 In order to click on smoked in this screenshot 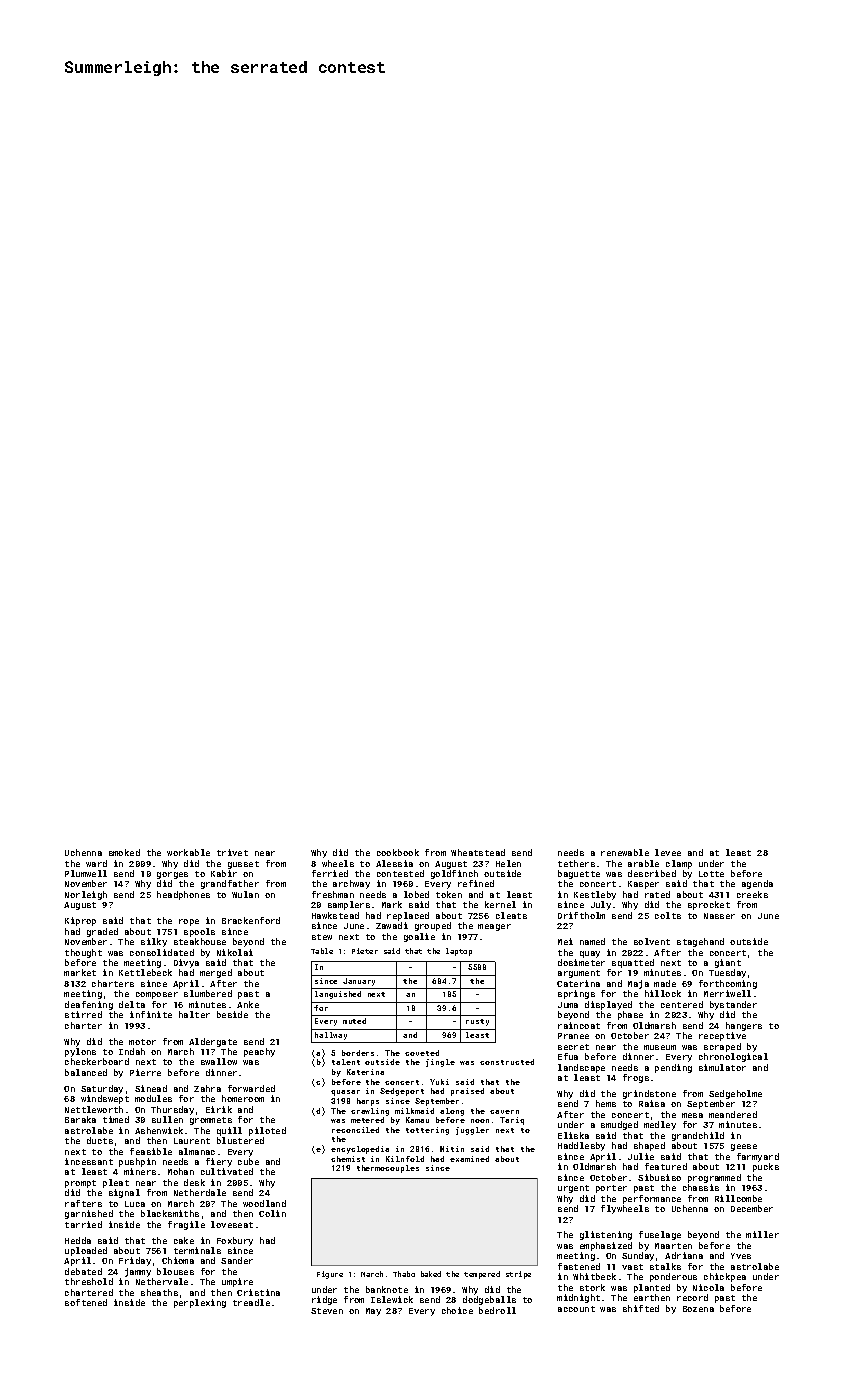, I will do `click(124, 852)`.
